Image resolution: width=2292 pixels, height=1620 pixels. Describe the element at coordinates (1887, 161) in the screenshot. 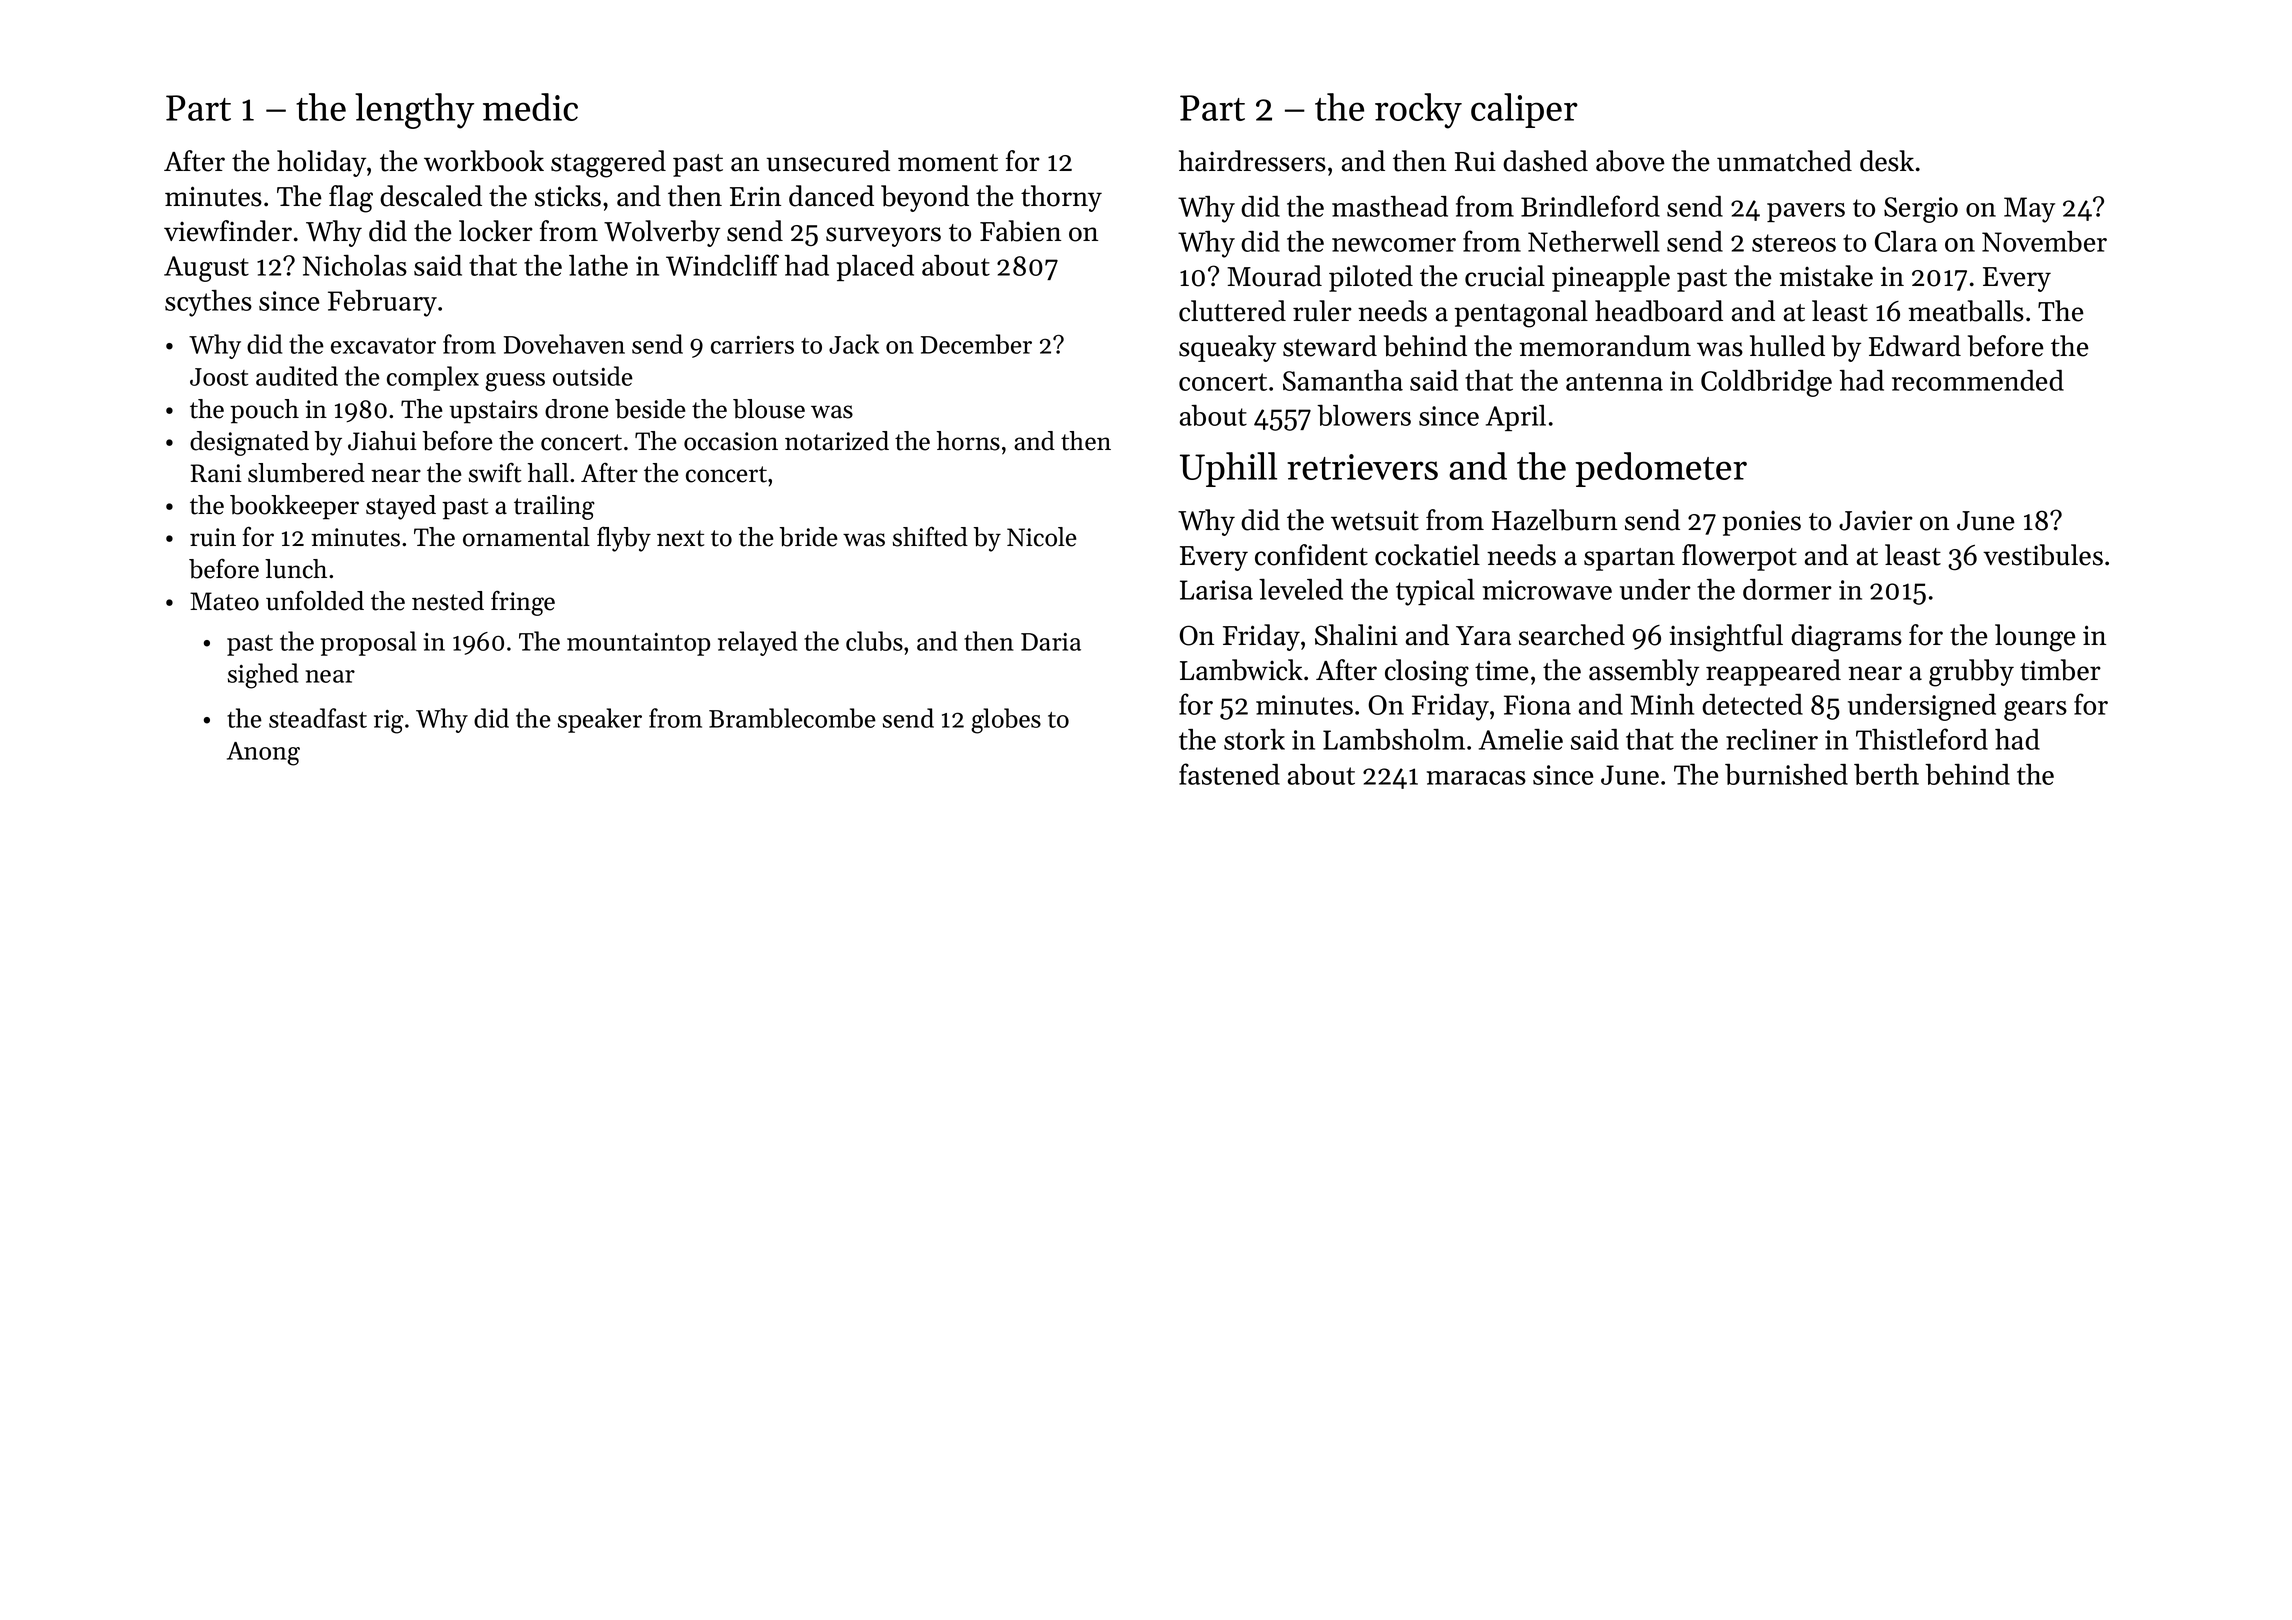

I see `desk` at that location.
